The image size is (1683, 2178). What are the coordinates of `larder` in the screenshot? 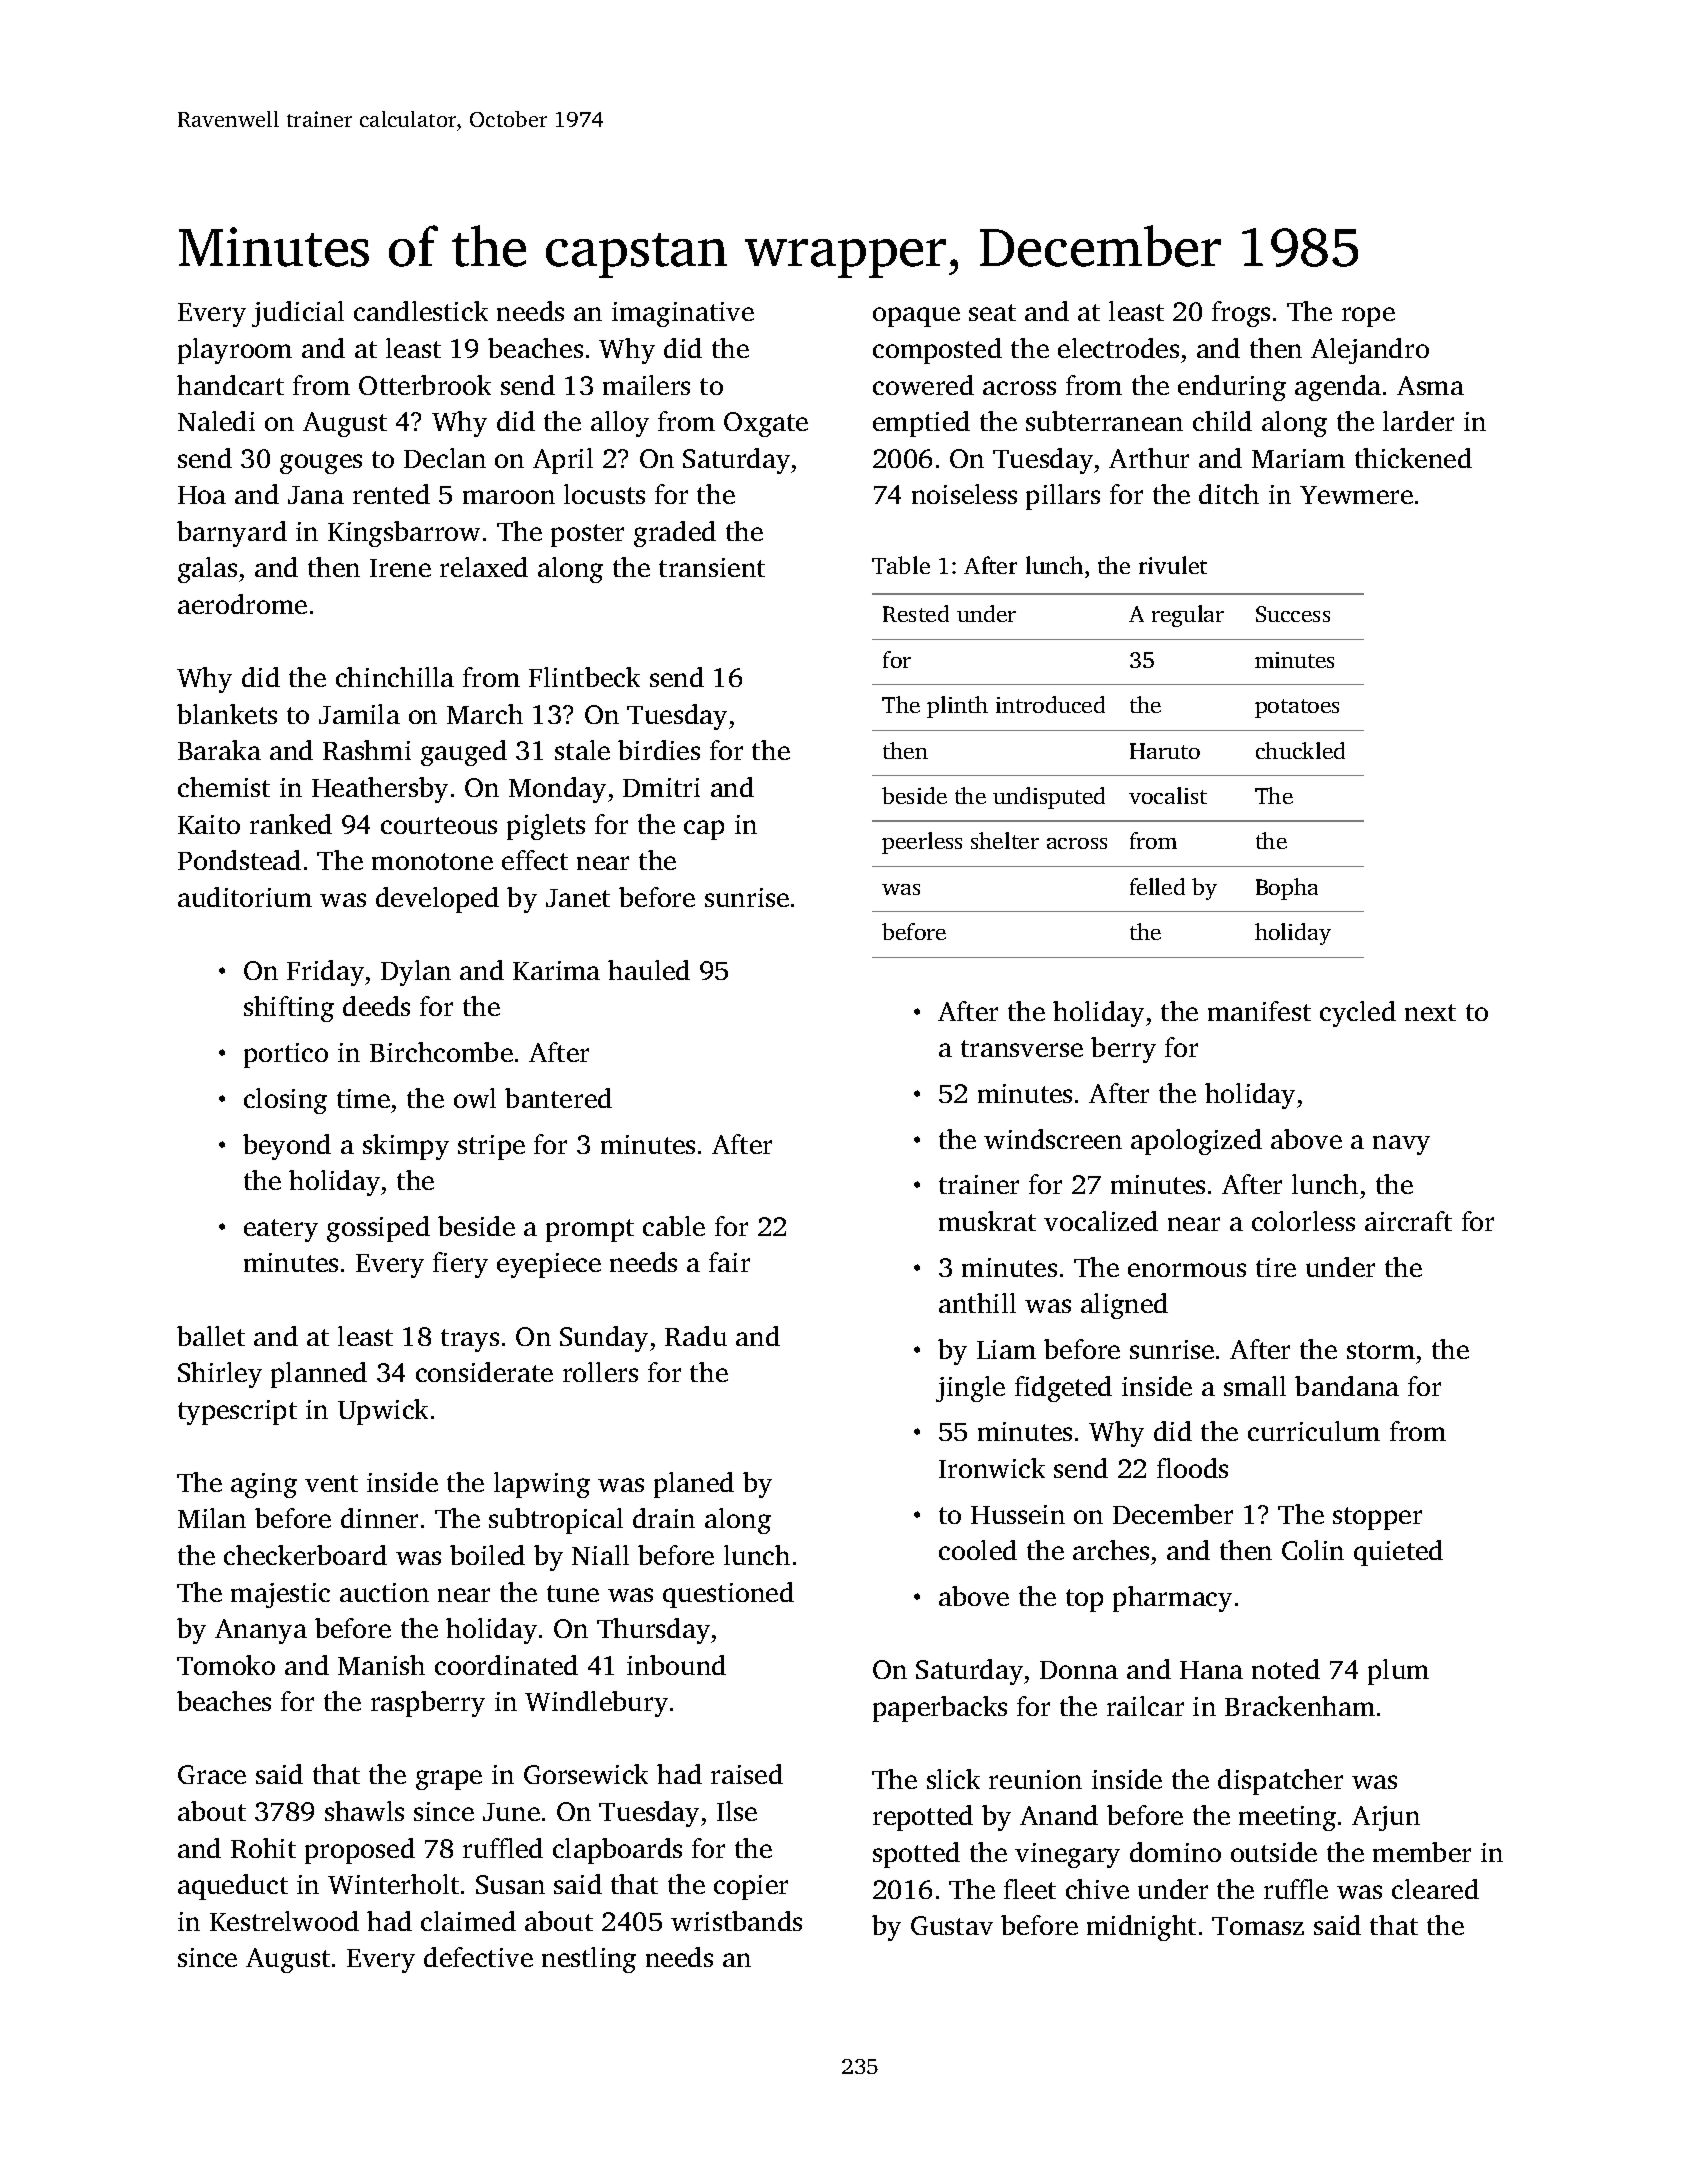 It's located at (1418, 421).
